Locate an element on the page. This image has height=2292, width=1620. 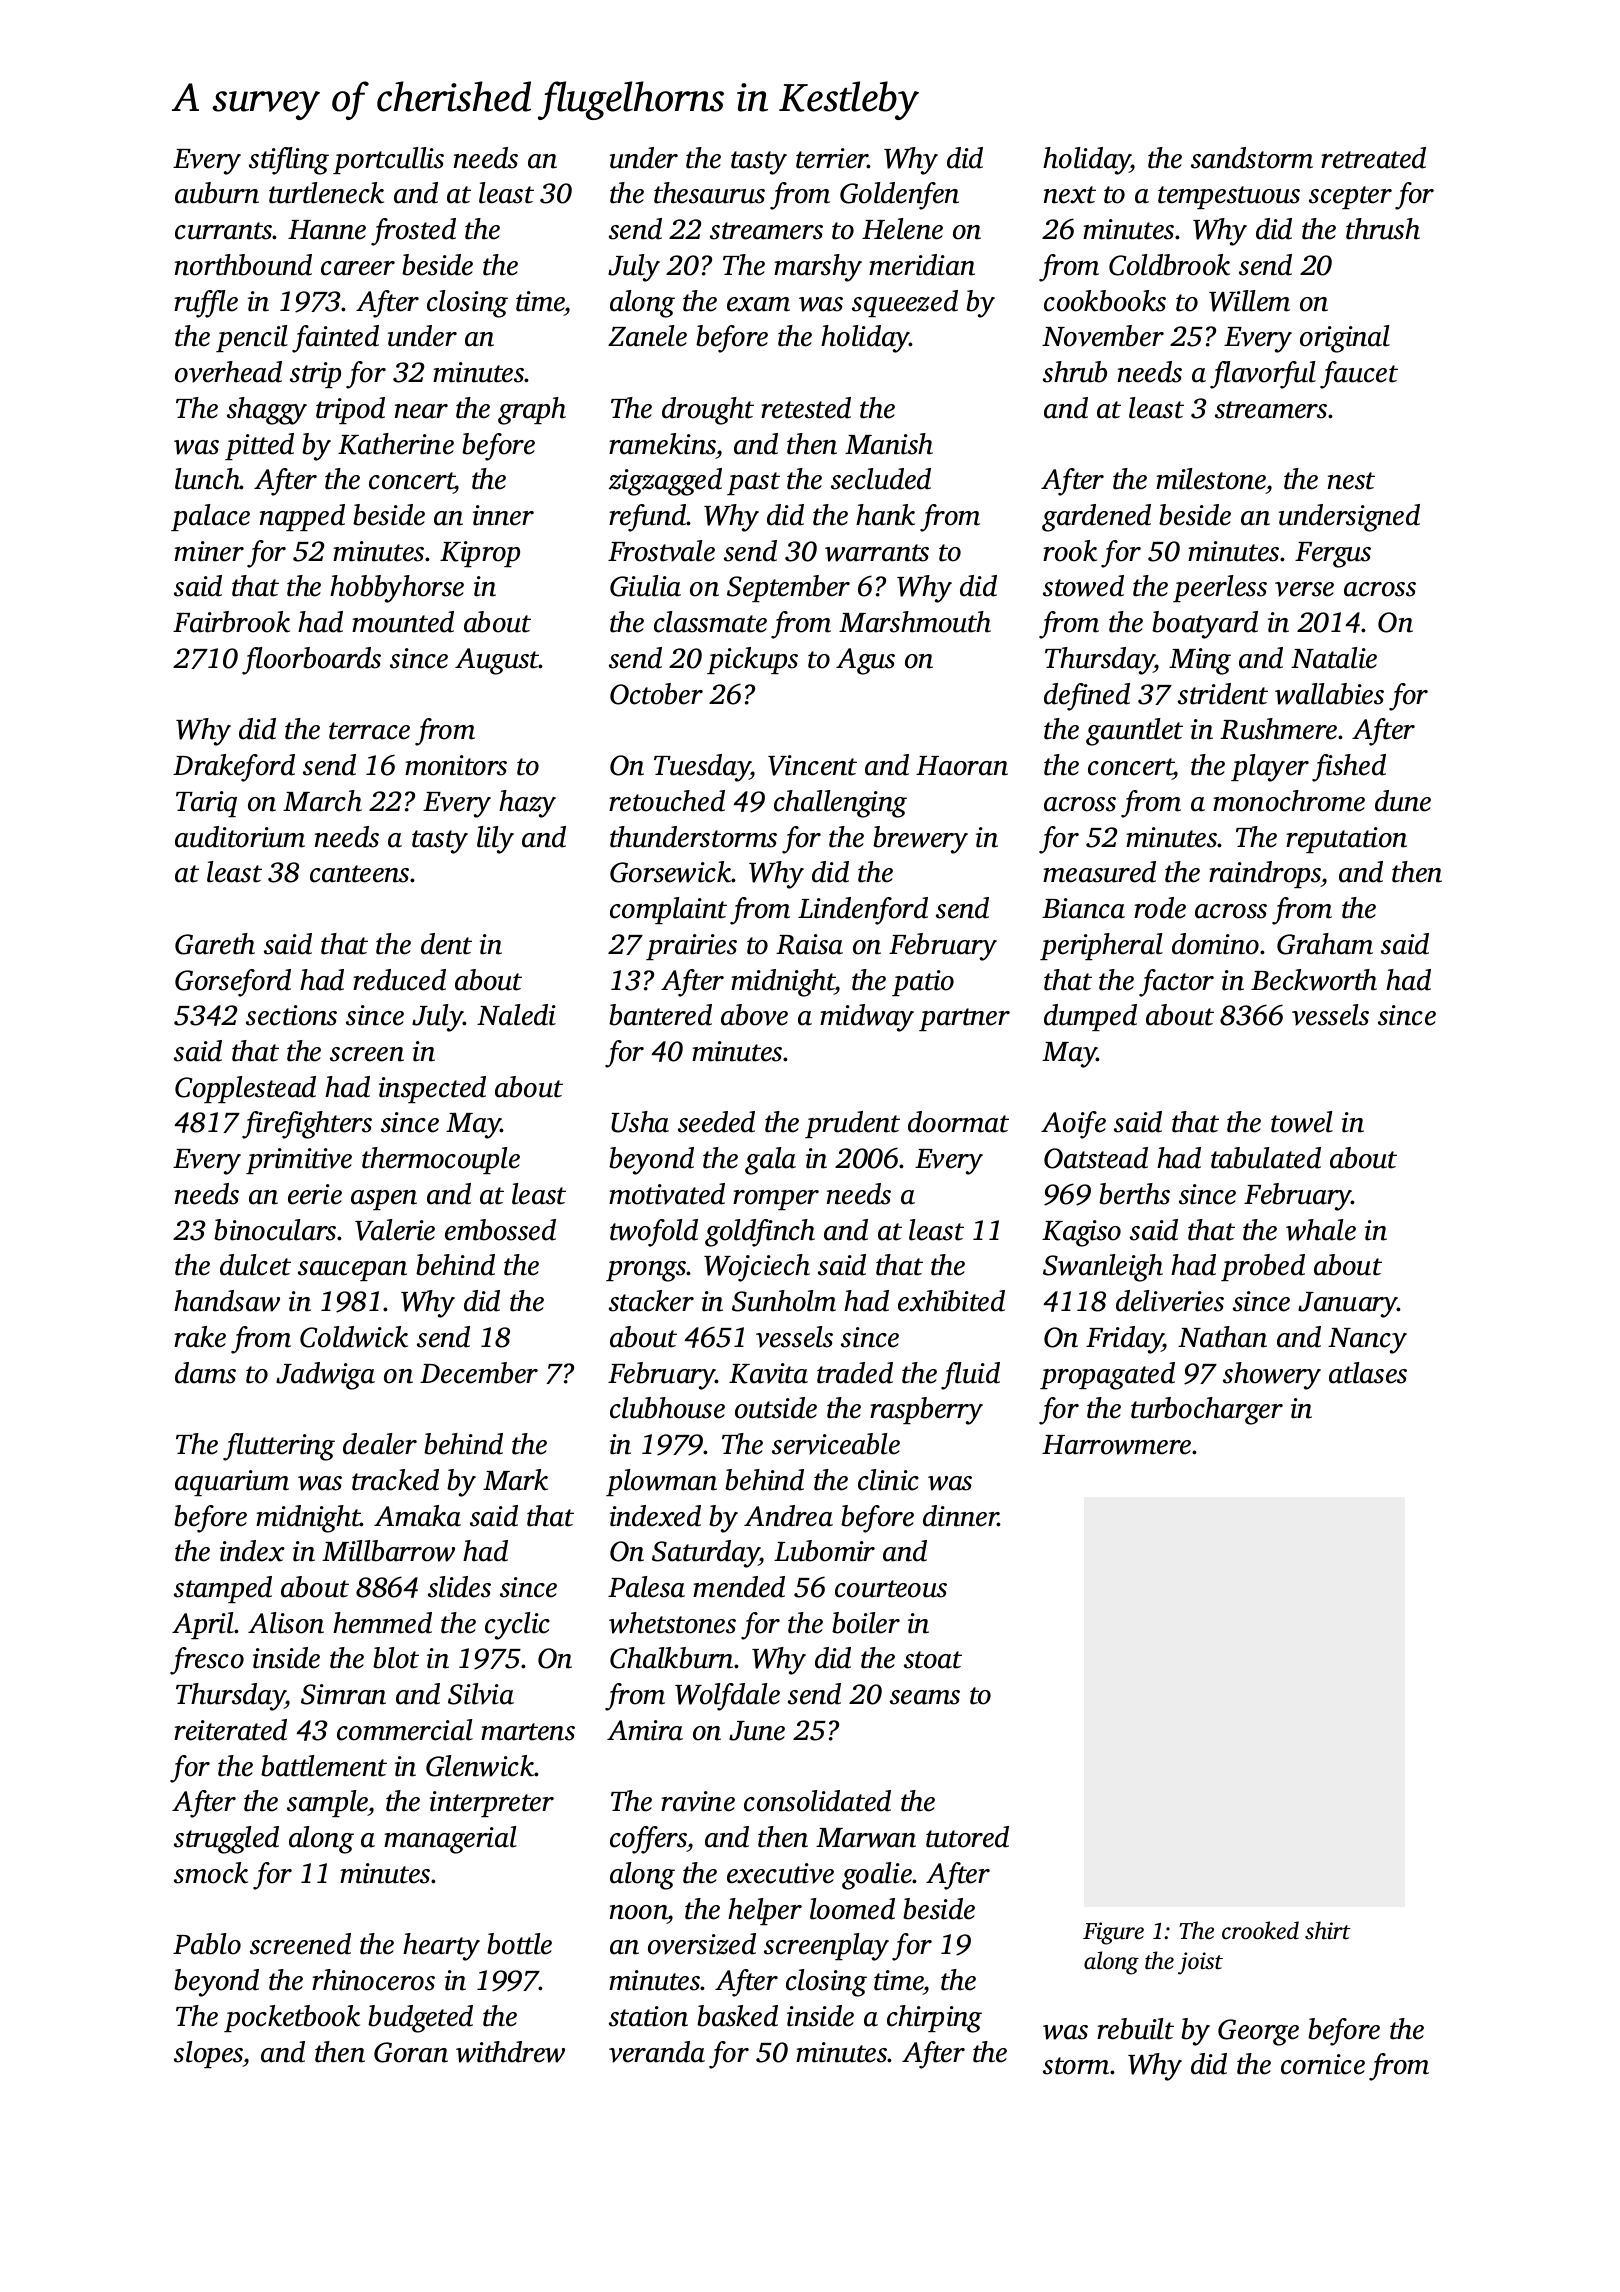
Fergus is located at coordinates (1333, 555).
